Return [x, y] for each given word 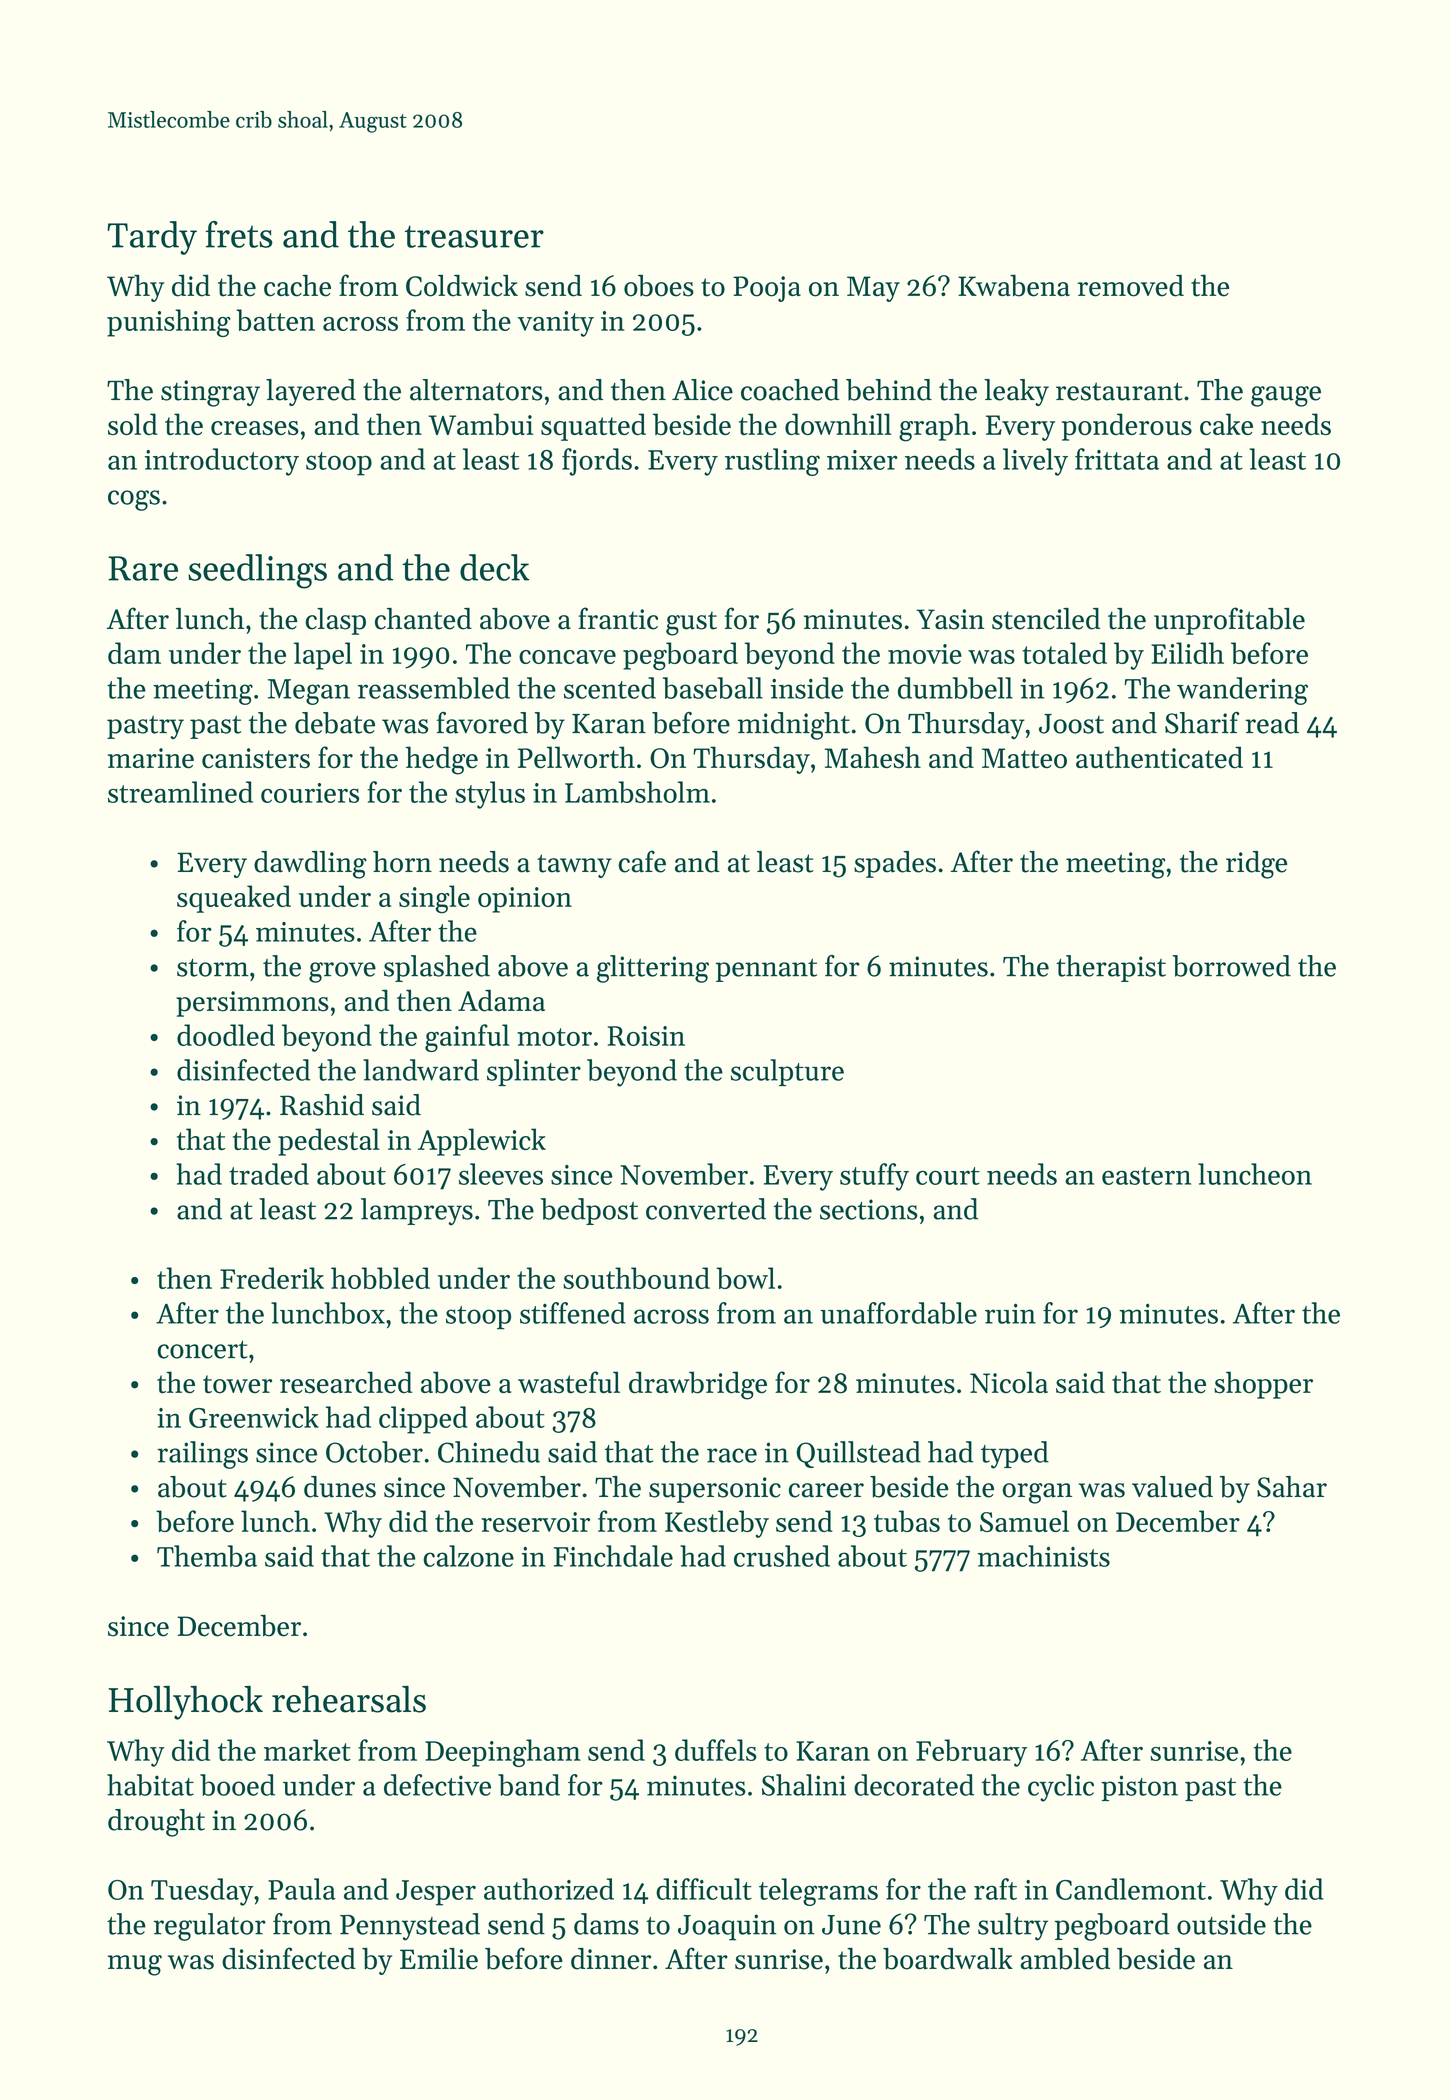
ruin [1010, 1313]
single [434, 899]
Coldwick [462, 285]
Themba [207, 1556]
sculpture [787, 1072]
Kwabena [1014, 285]
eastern [1146, 1176]
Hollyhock [186, 1703]
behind [889, 390]
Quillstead [858, 1454]
